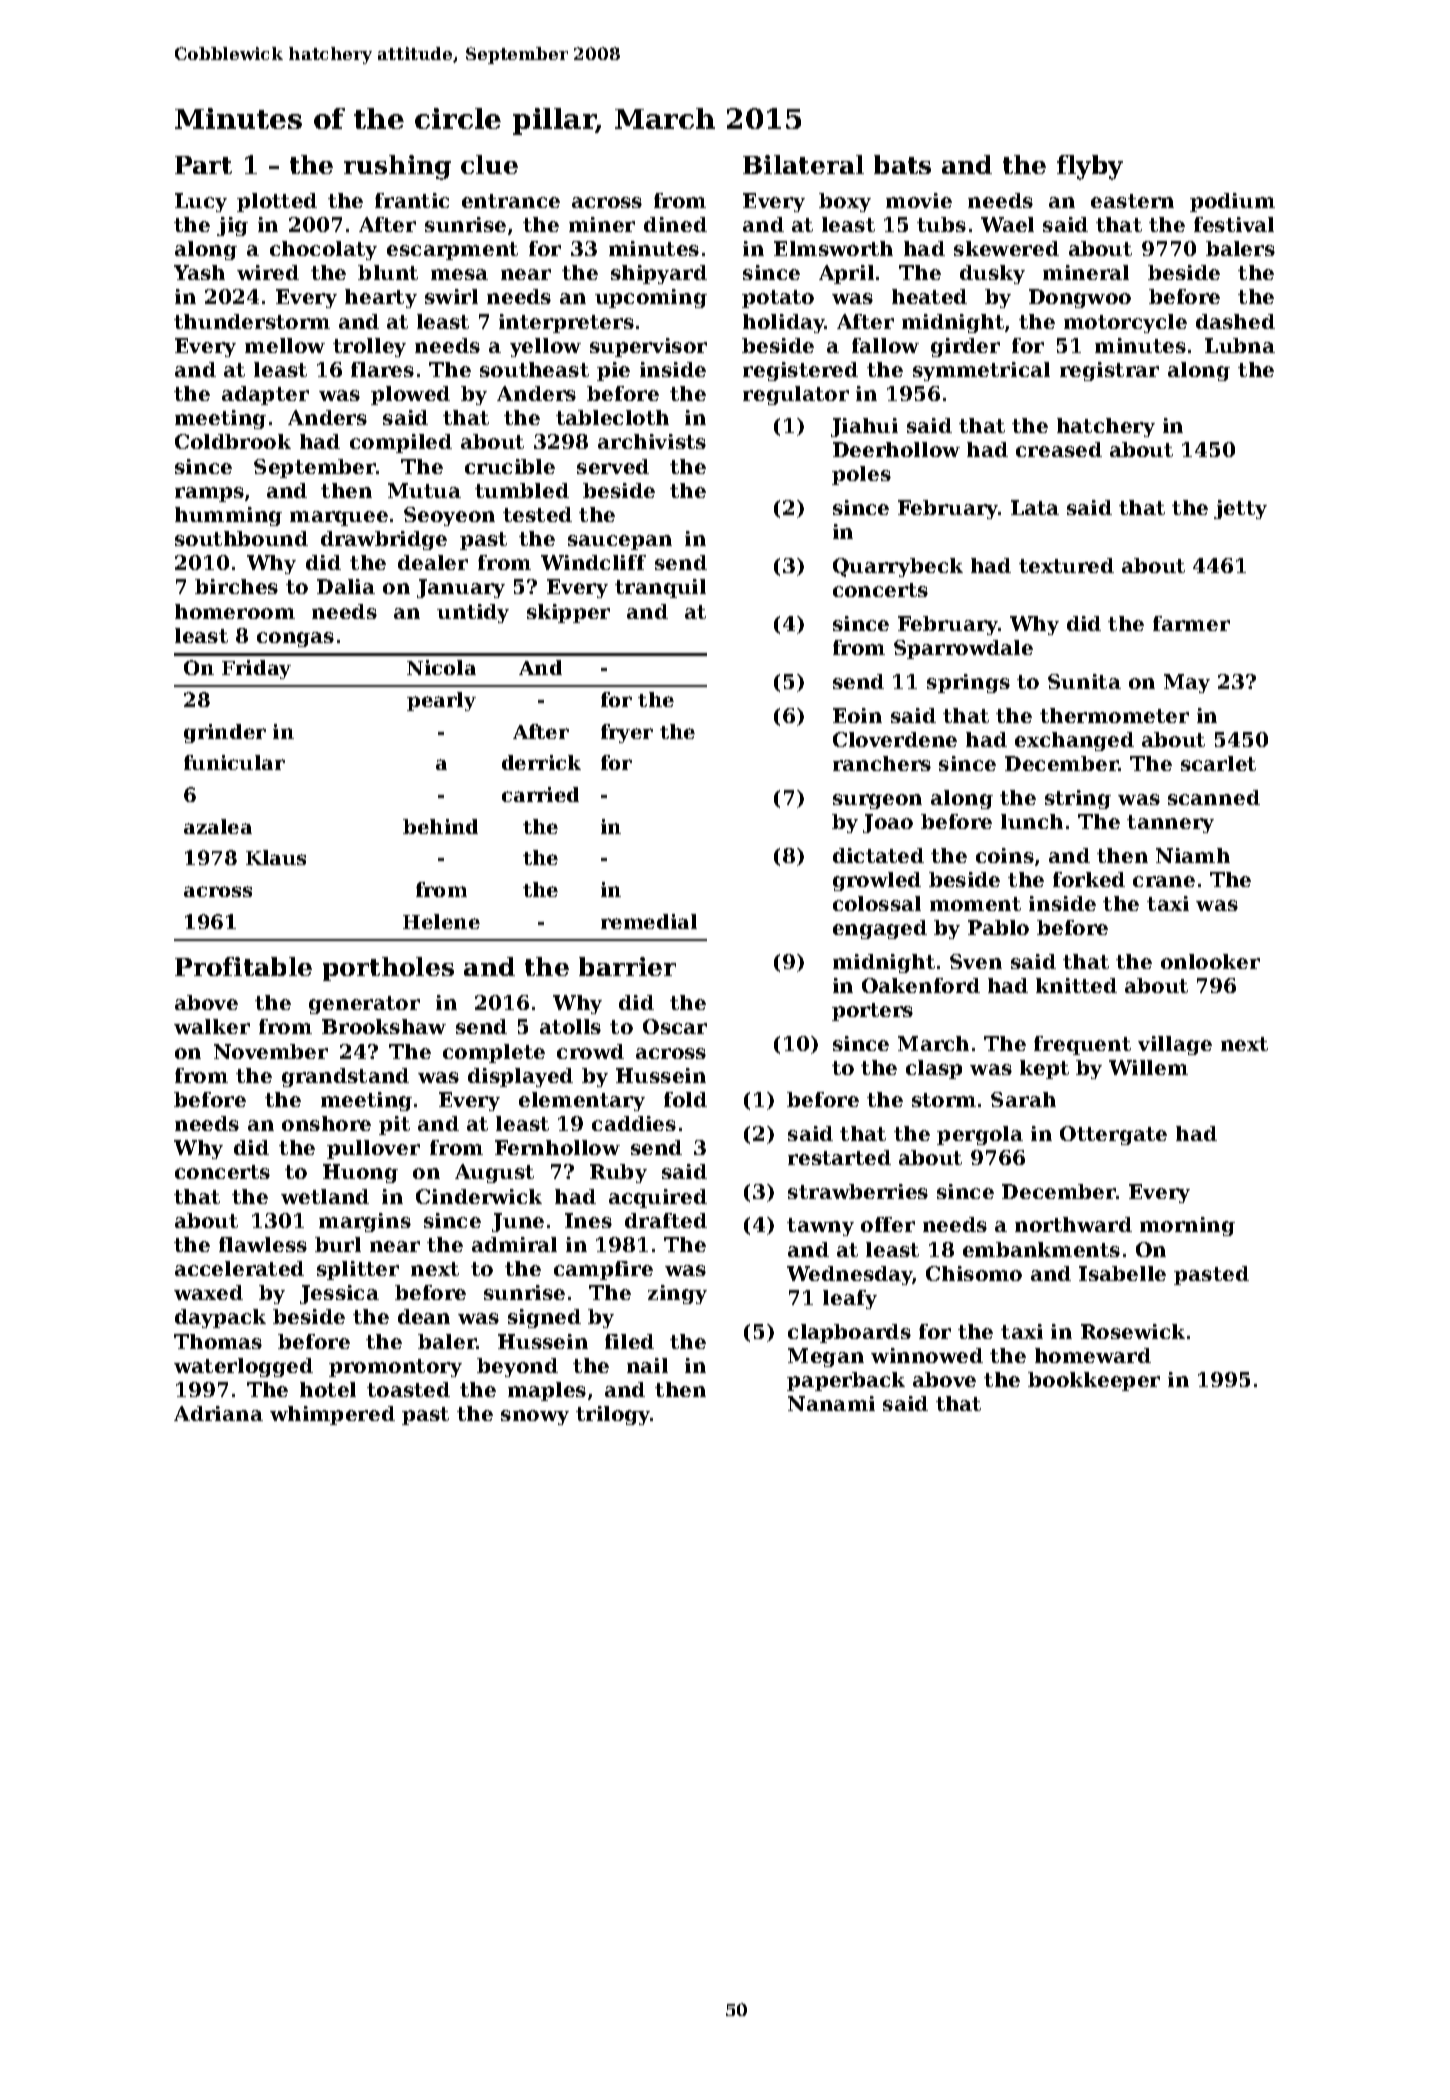 This screenshot has height=2100, width=1450. I want to click on fryer, so click(627, 733).
